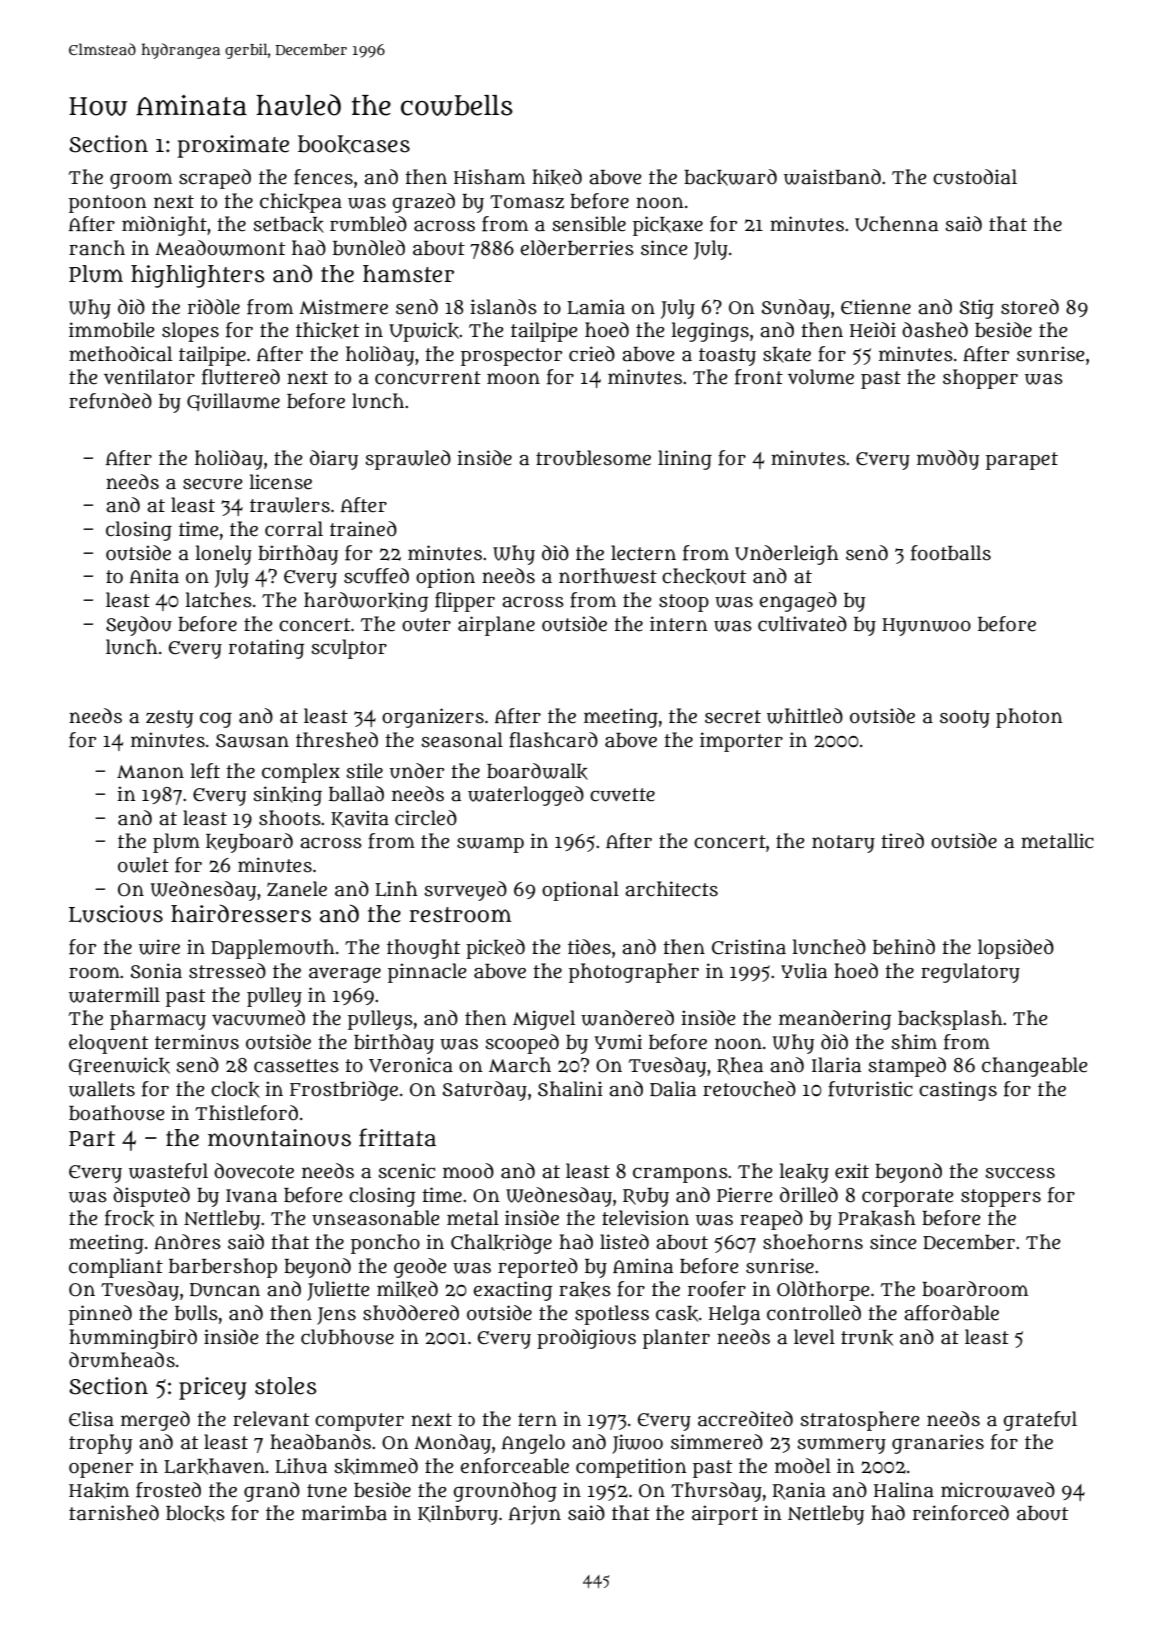  Describe the element at coordinates (254, 1171) in the image. I see `dovecote` at that location.
